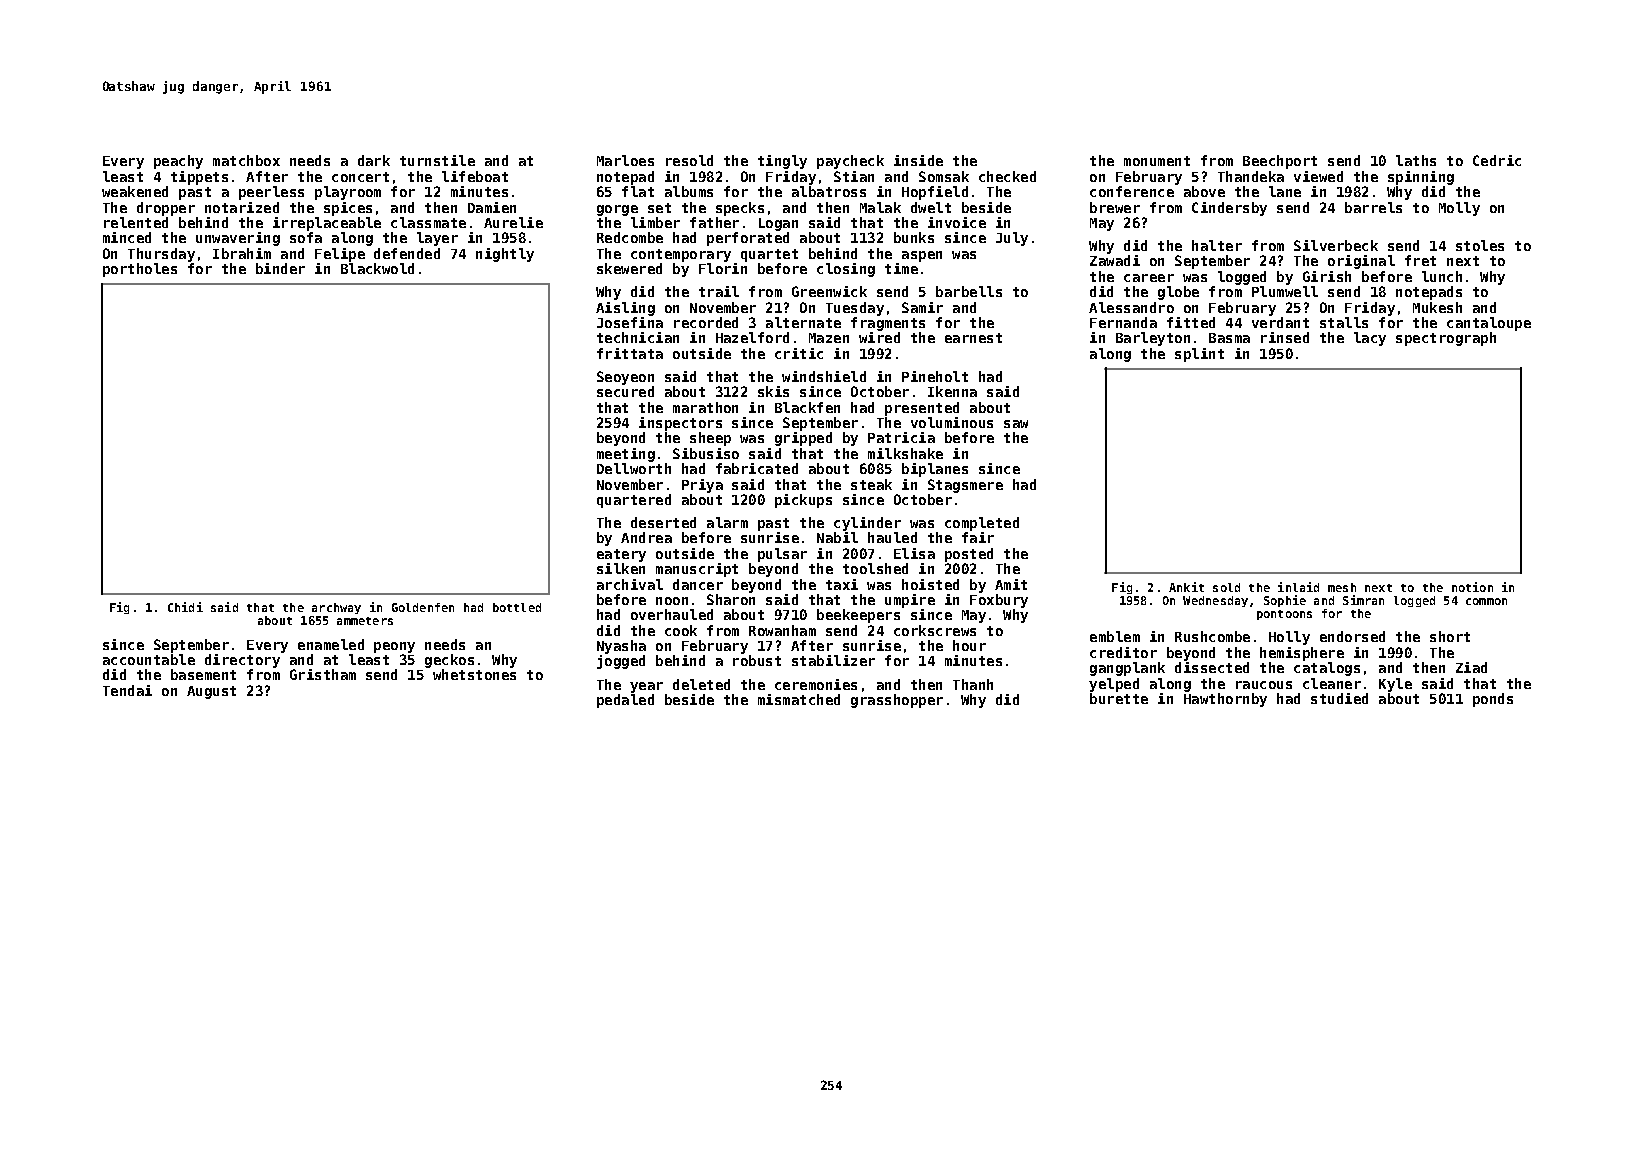  What do you see at coordinates (271, 193) in the screenshot?
I see `peerless` at bounding box center [271, 193].
